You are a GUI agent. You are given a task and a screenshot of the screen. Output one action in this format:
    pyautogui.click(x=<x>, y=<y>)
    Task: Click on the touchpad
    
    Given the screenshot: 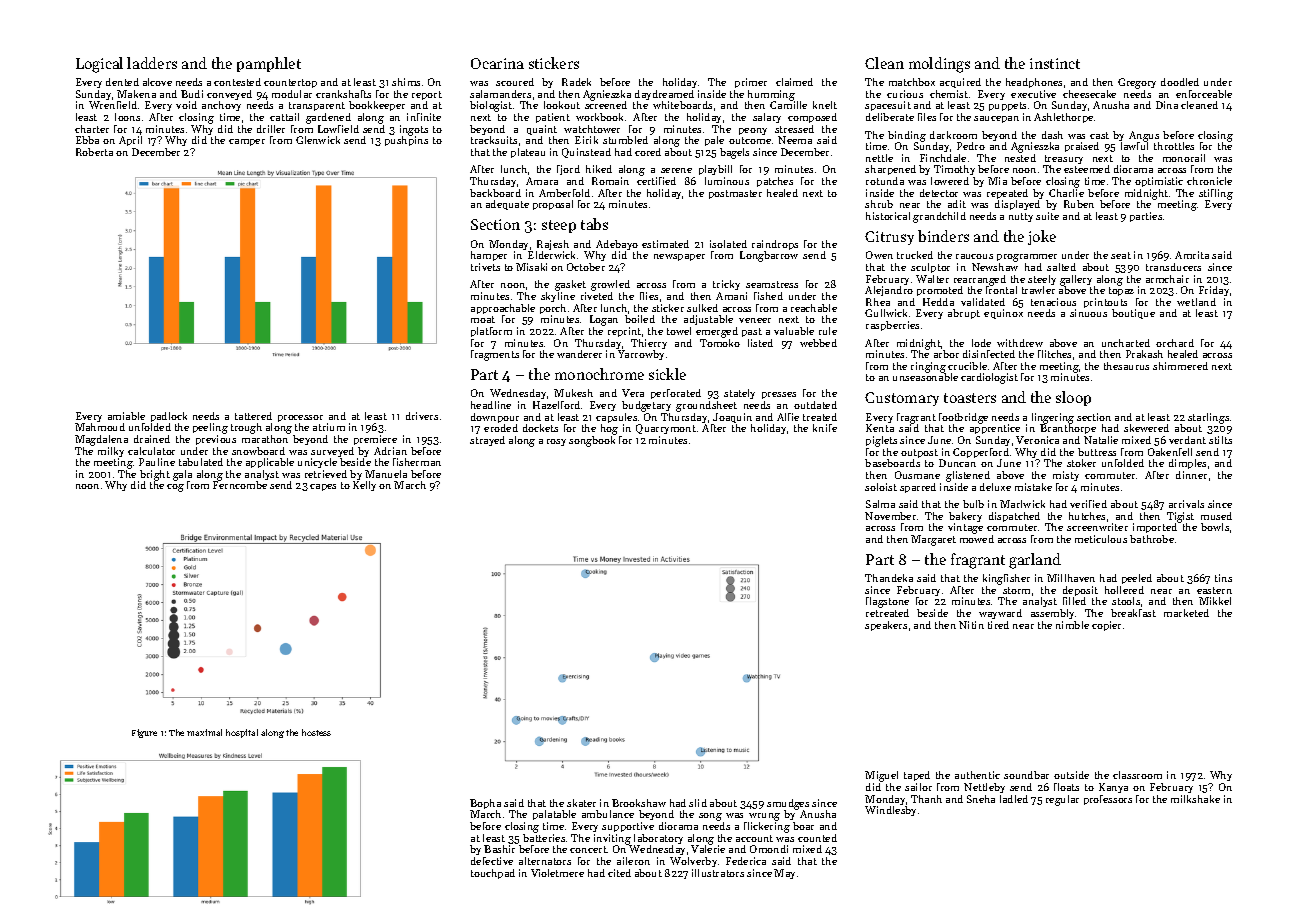 What is the action you would take?
    pyautogui.click(x=493, y=874)
